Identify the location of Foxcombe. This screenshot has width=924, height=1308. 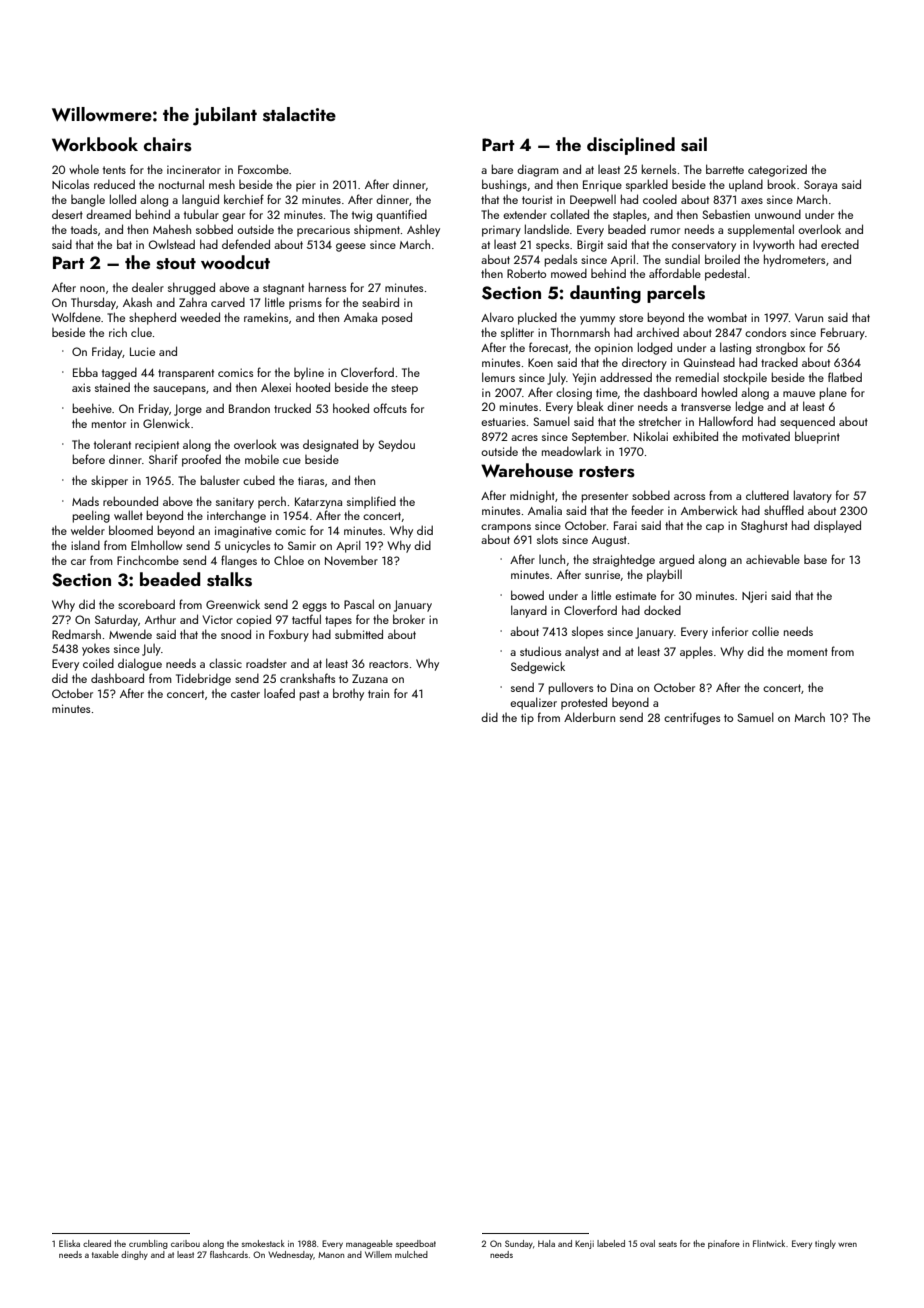
(263, 169).
